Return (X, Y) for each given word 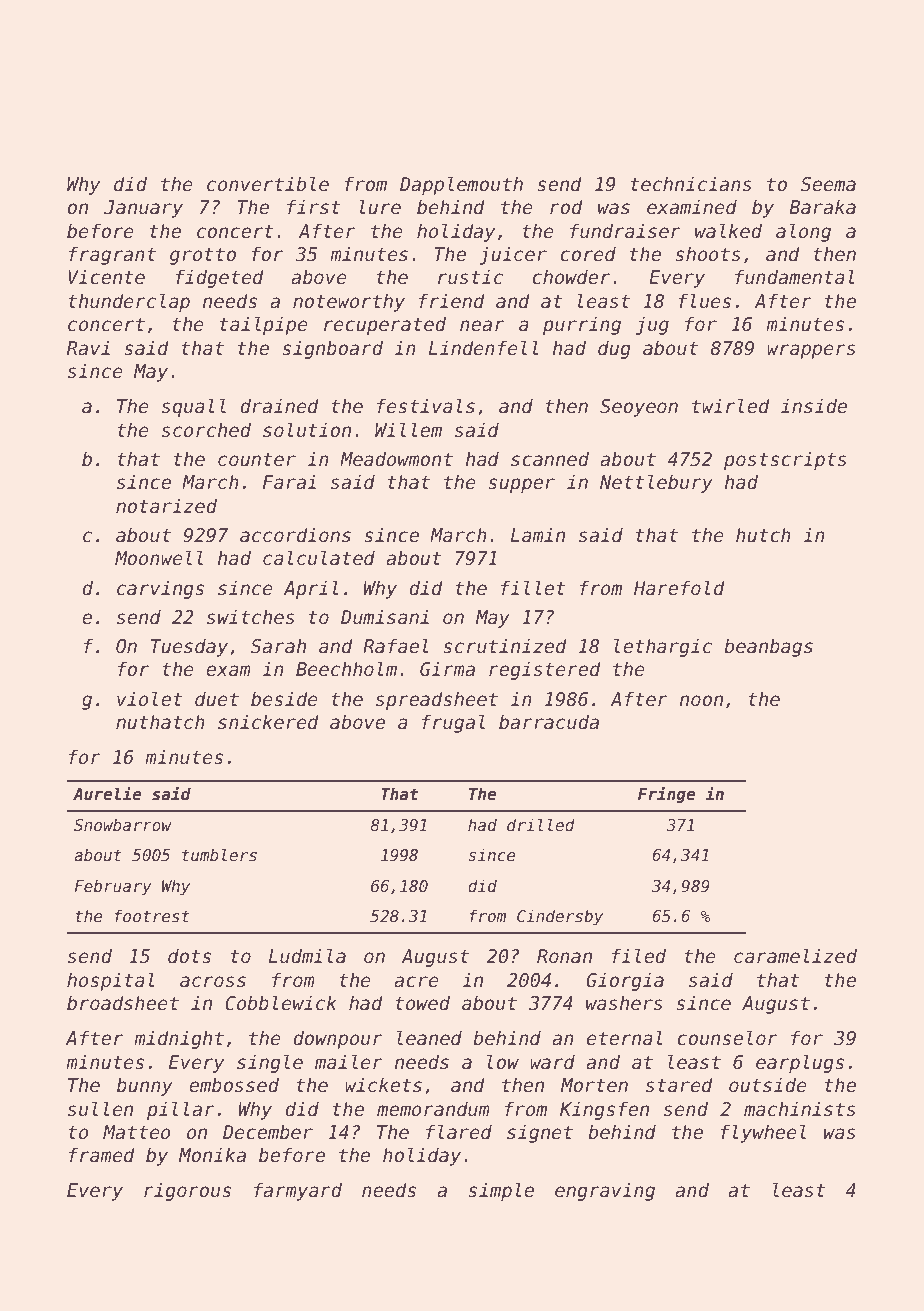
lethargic (663, 647)
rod (566, 207)
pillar (181, 1110)
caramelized (795, 956)
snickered (268, 722)
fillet (533, 588)
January (143, 209)
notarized (166, 506)
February (113, 887)
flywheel (763, 1133)
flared (459, 1132)
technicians (691, 184)
